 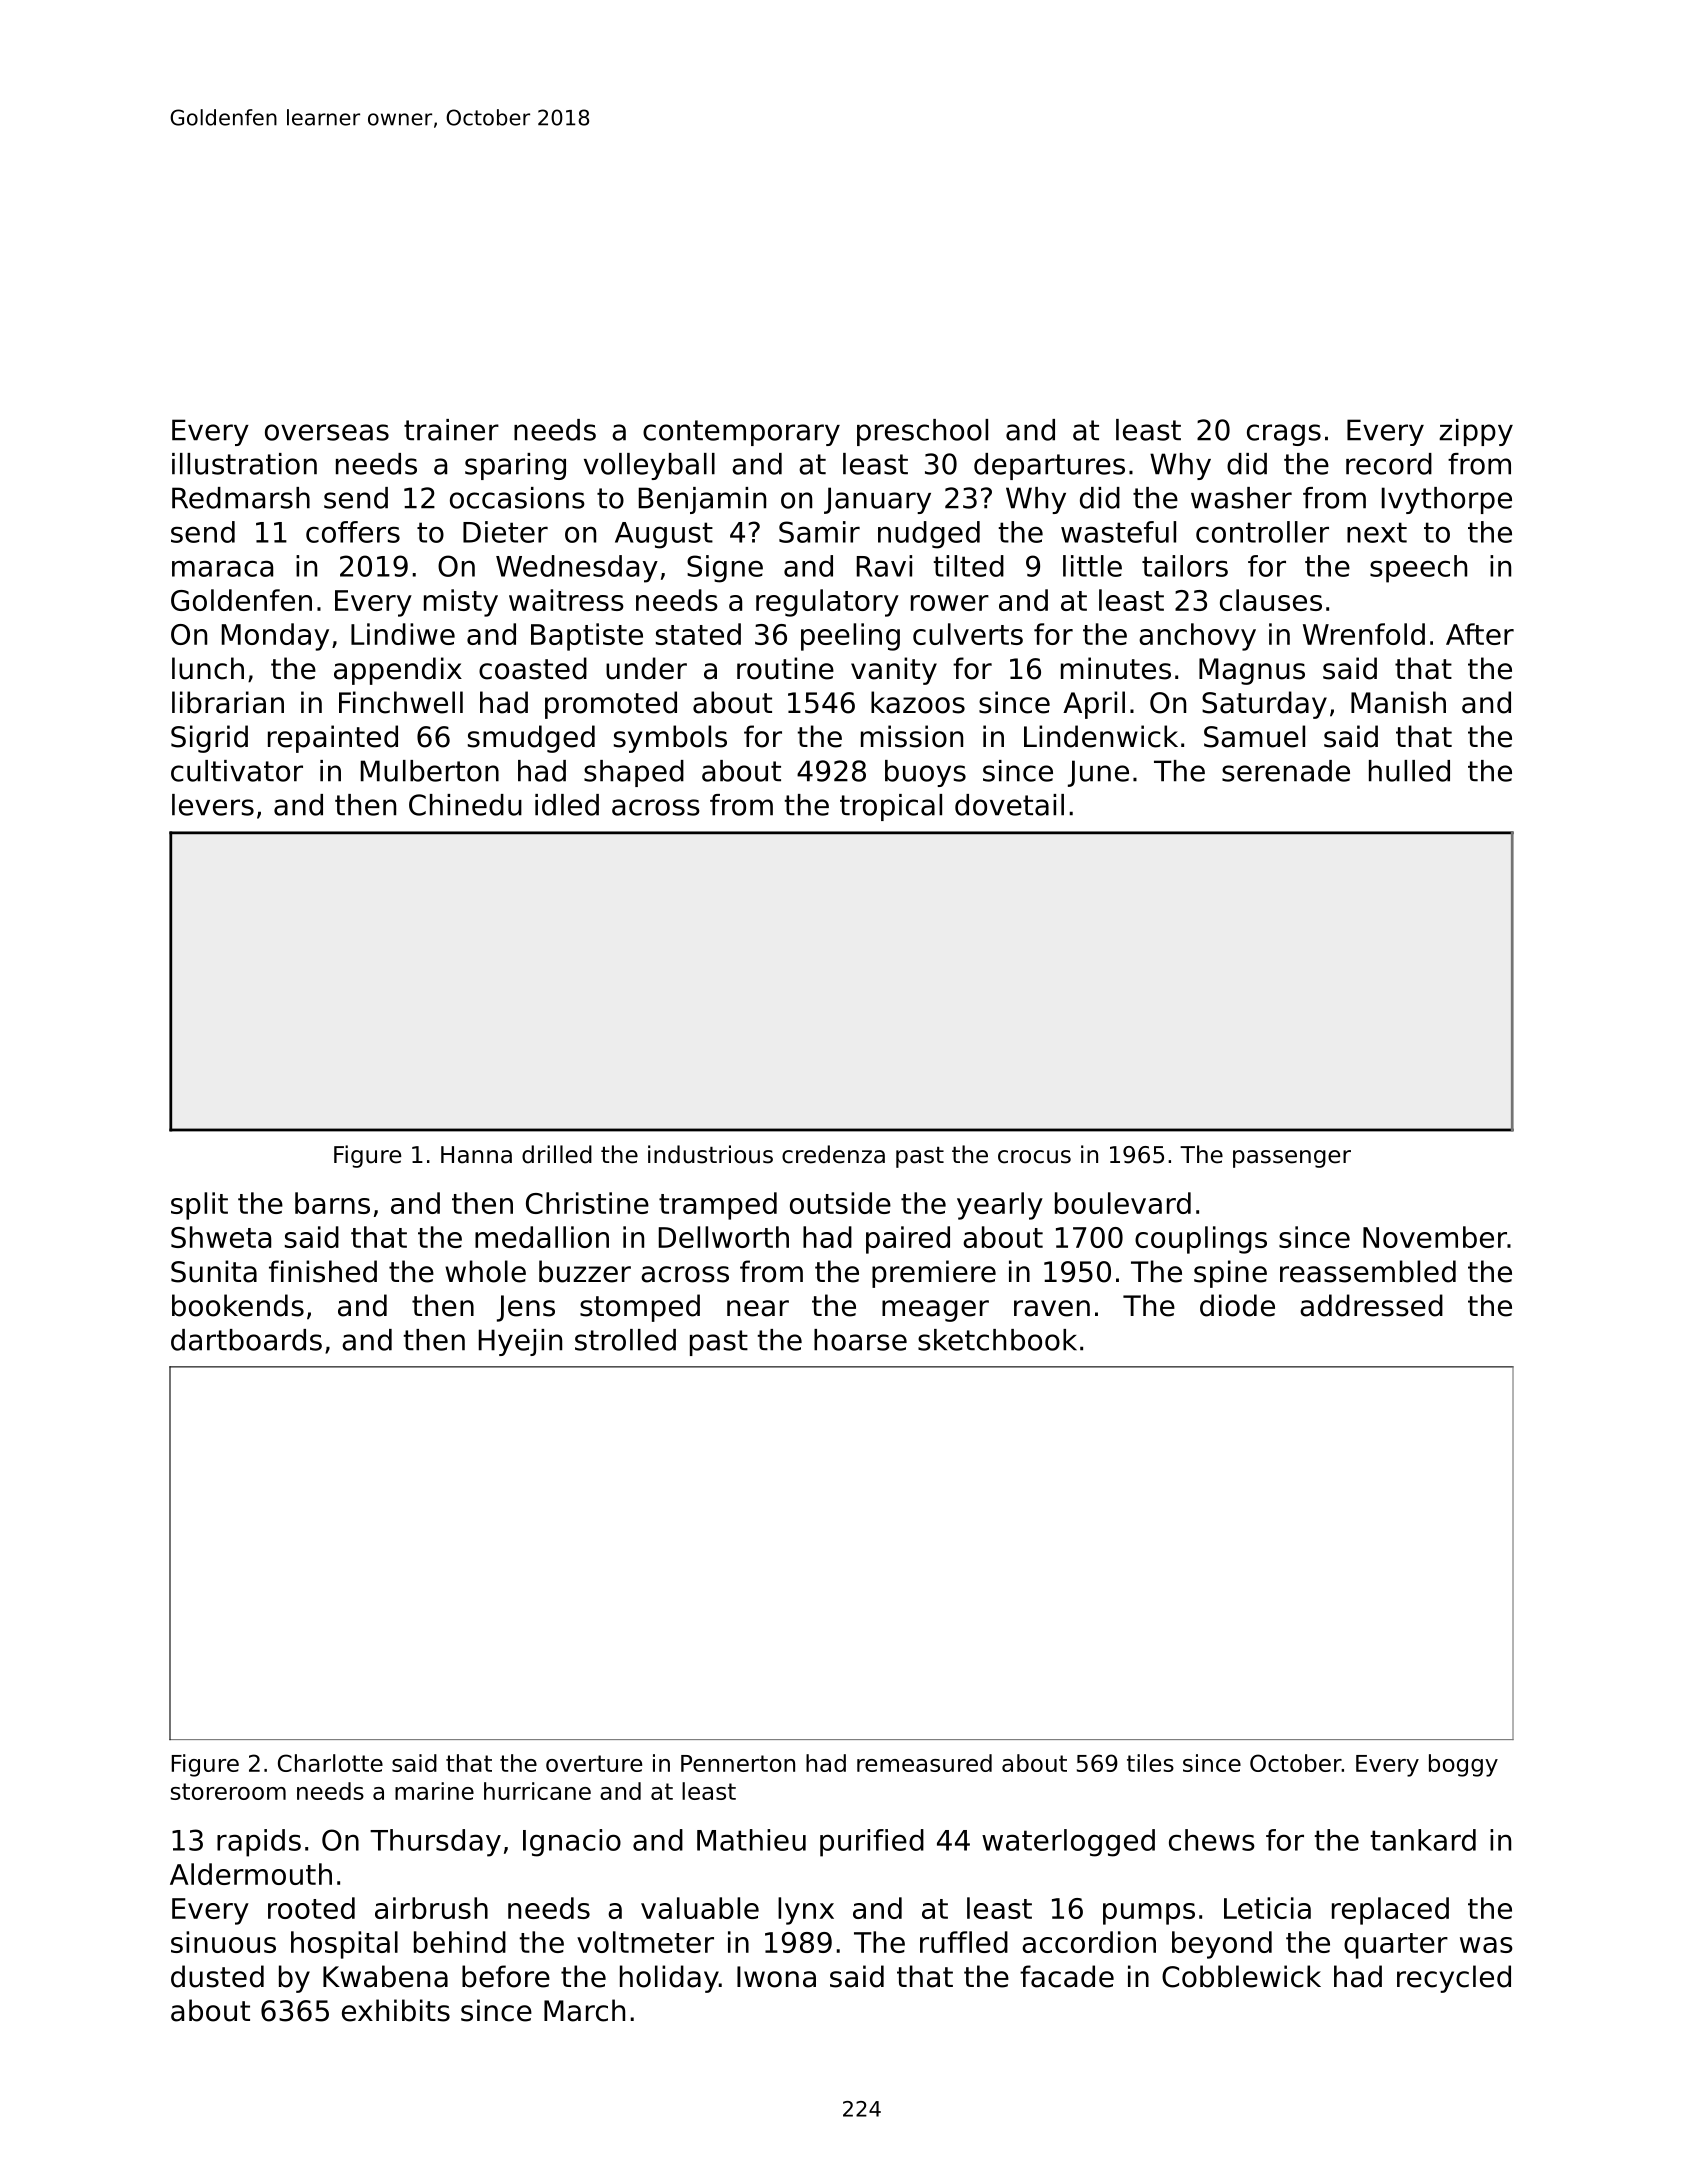 What do you see at coordinates (751, 1840) in the document?
I see `Mathieu` at bounding box center [751, 1840].
